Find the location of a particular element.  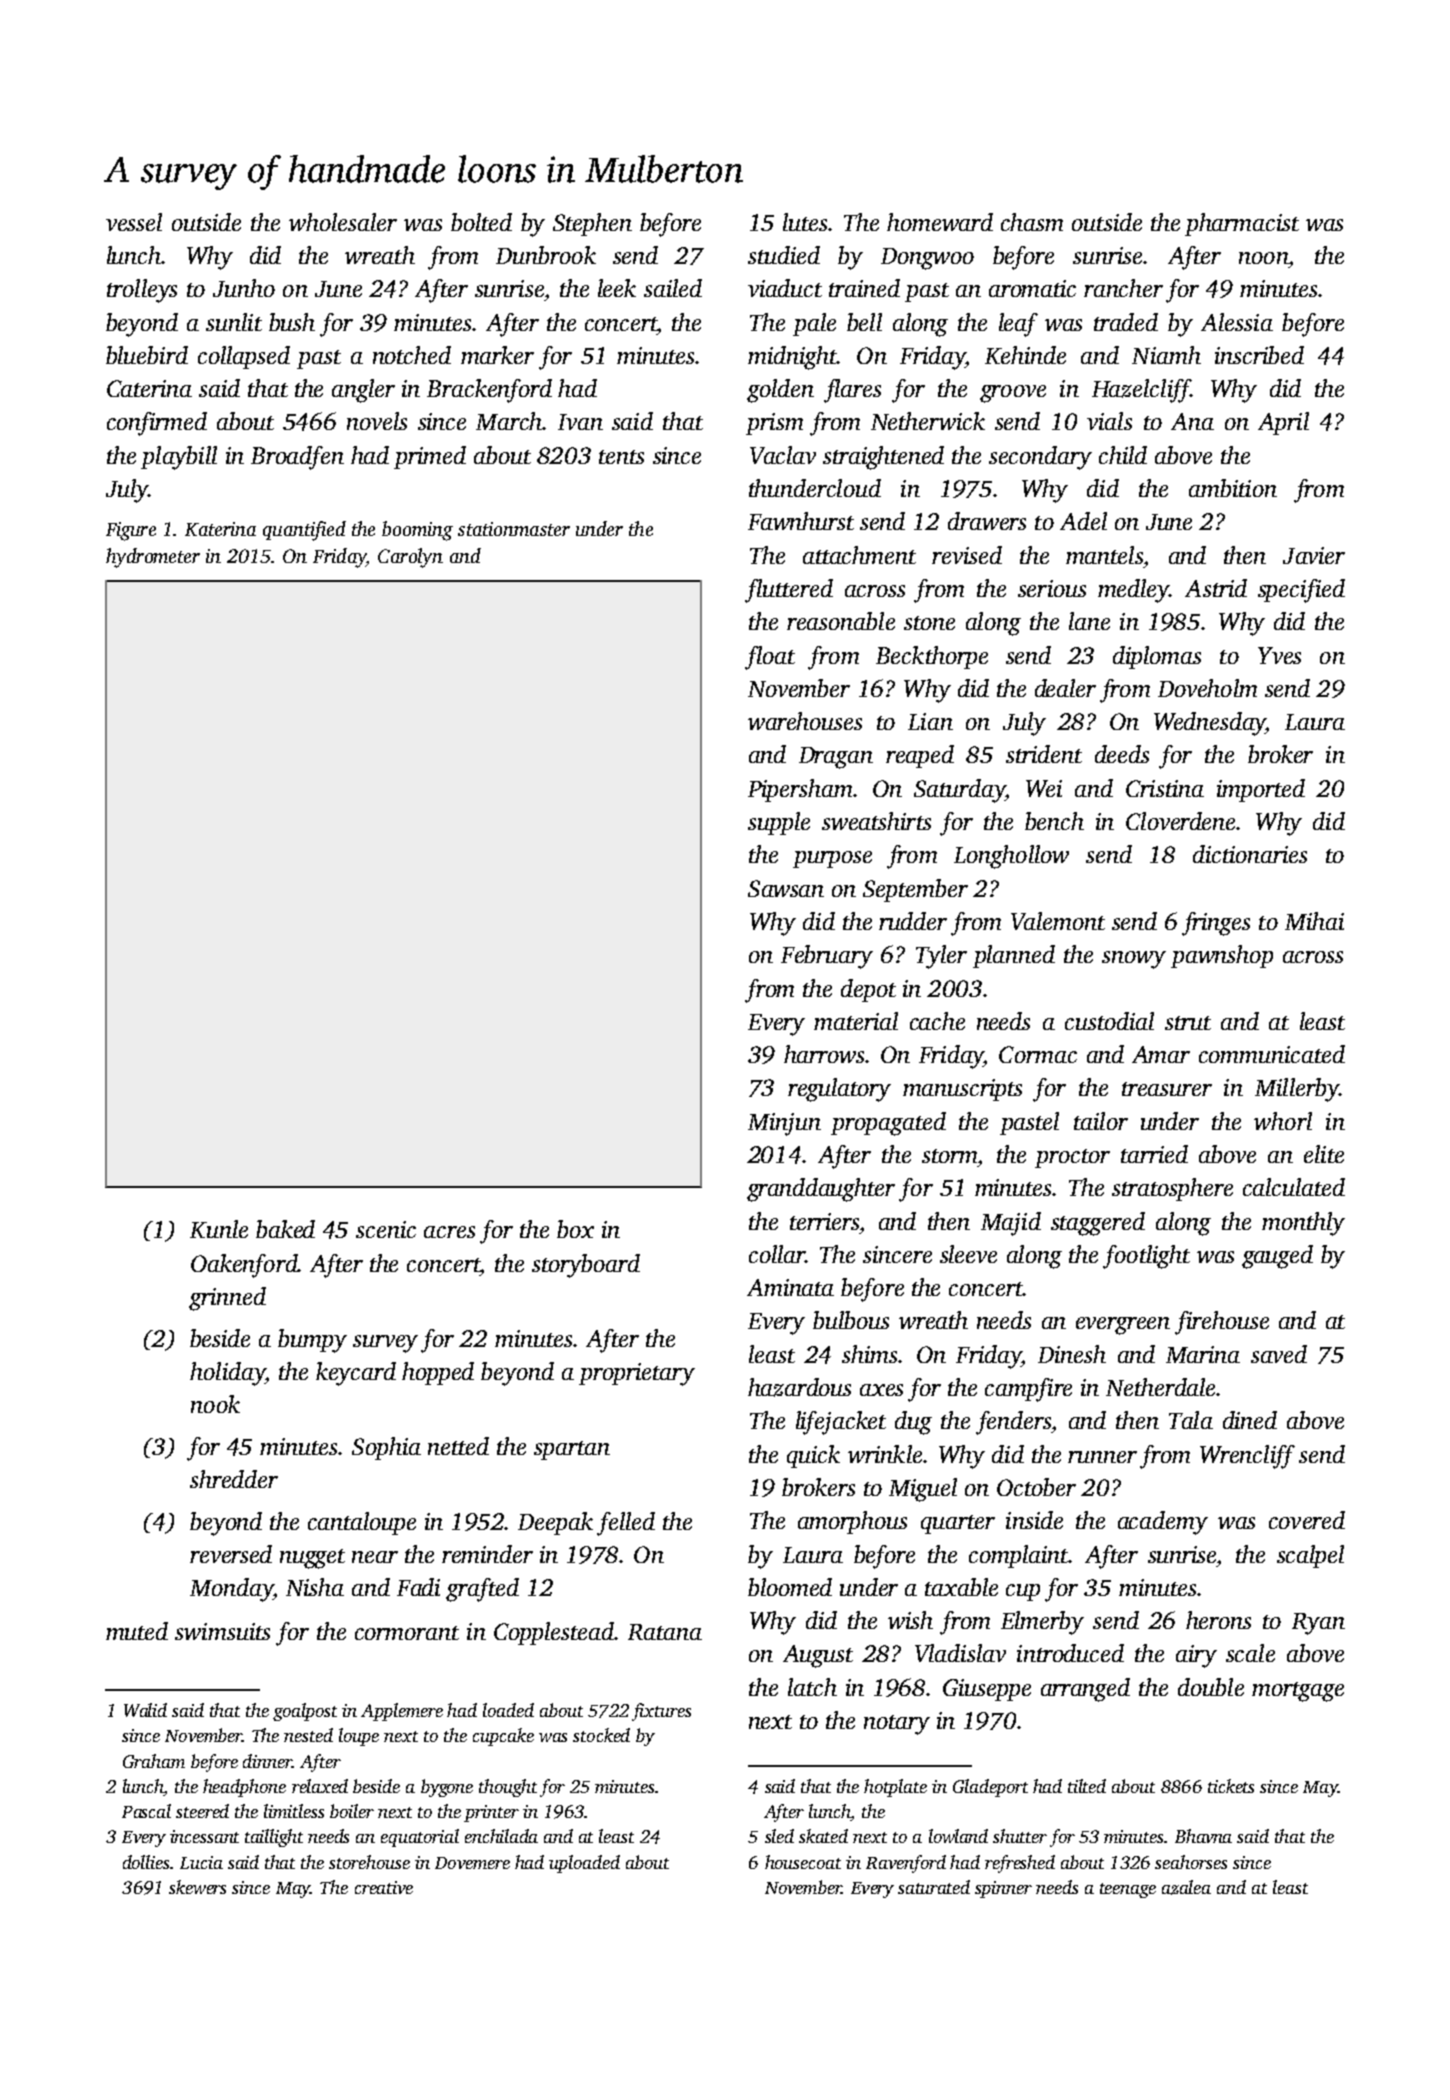

wholesaler is located at coordinates (343, 222).
